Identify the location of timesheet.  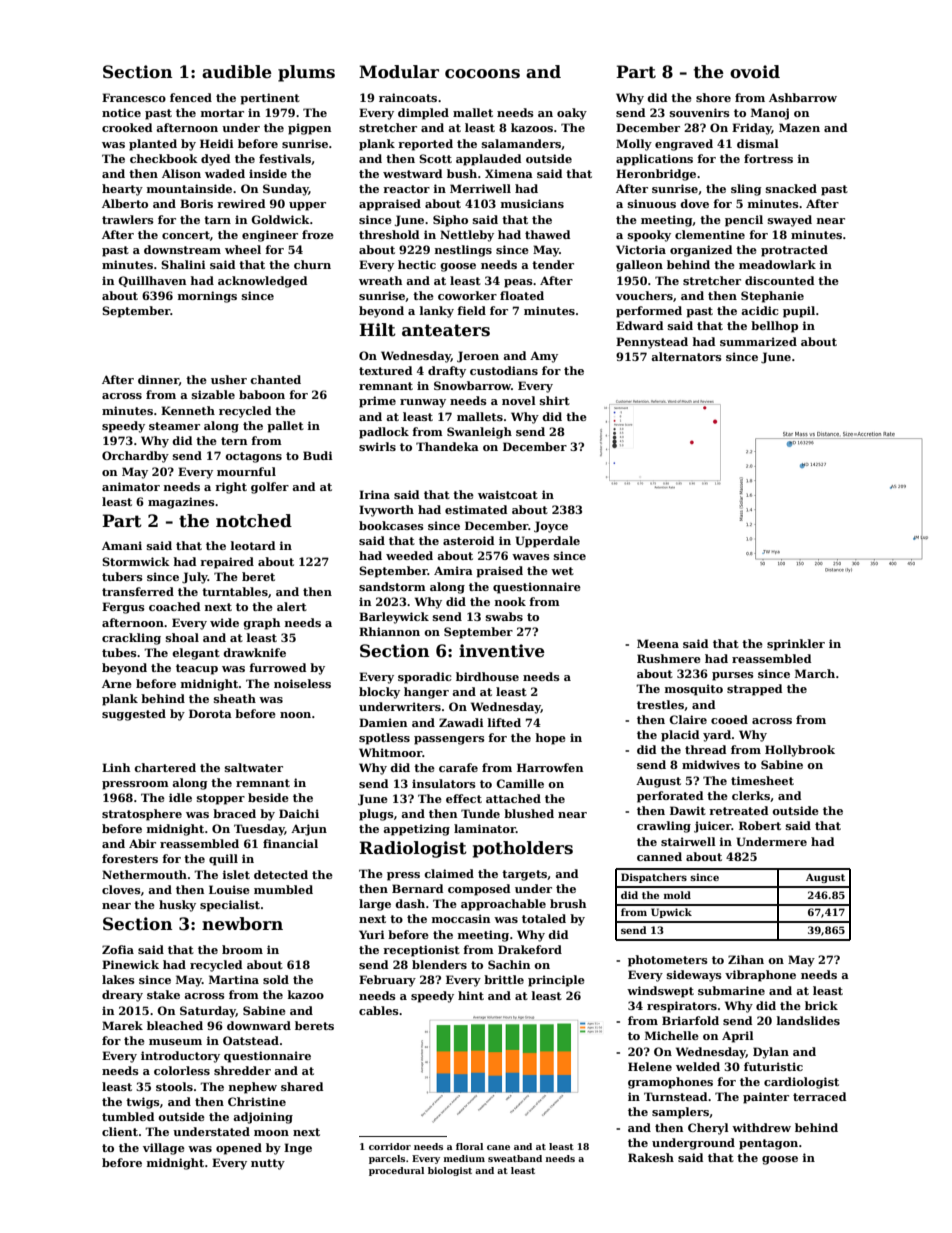
(762, 780).
